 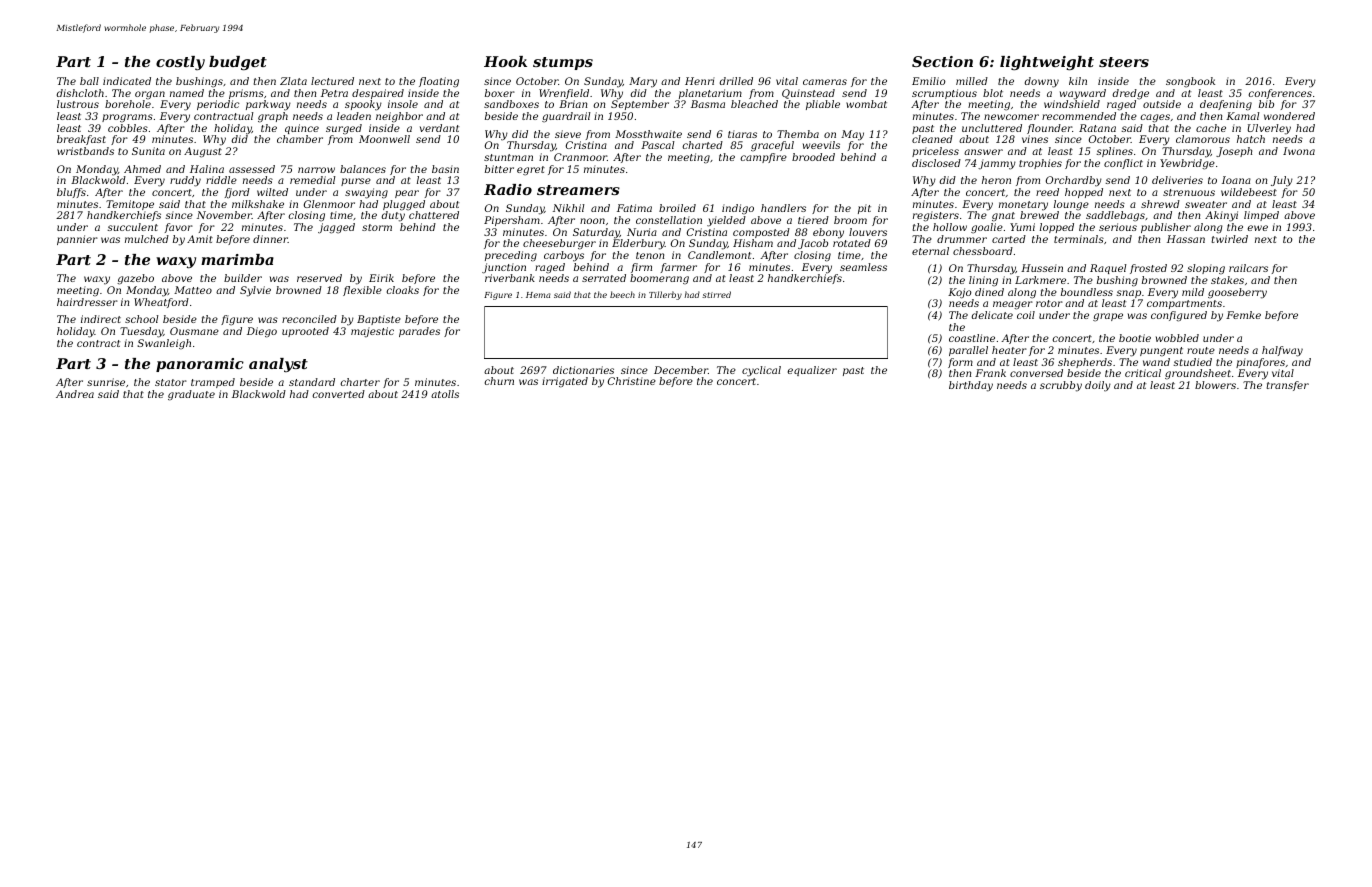 I want to click on noon, so click(x=592, y=221).
